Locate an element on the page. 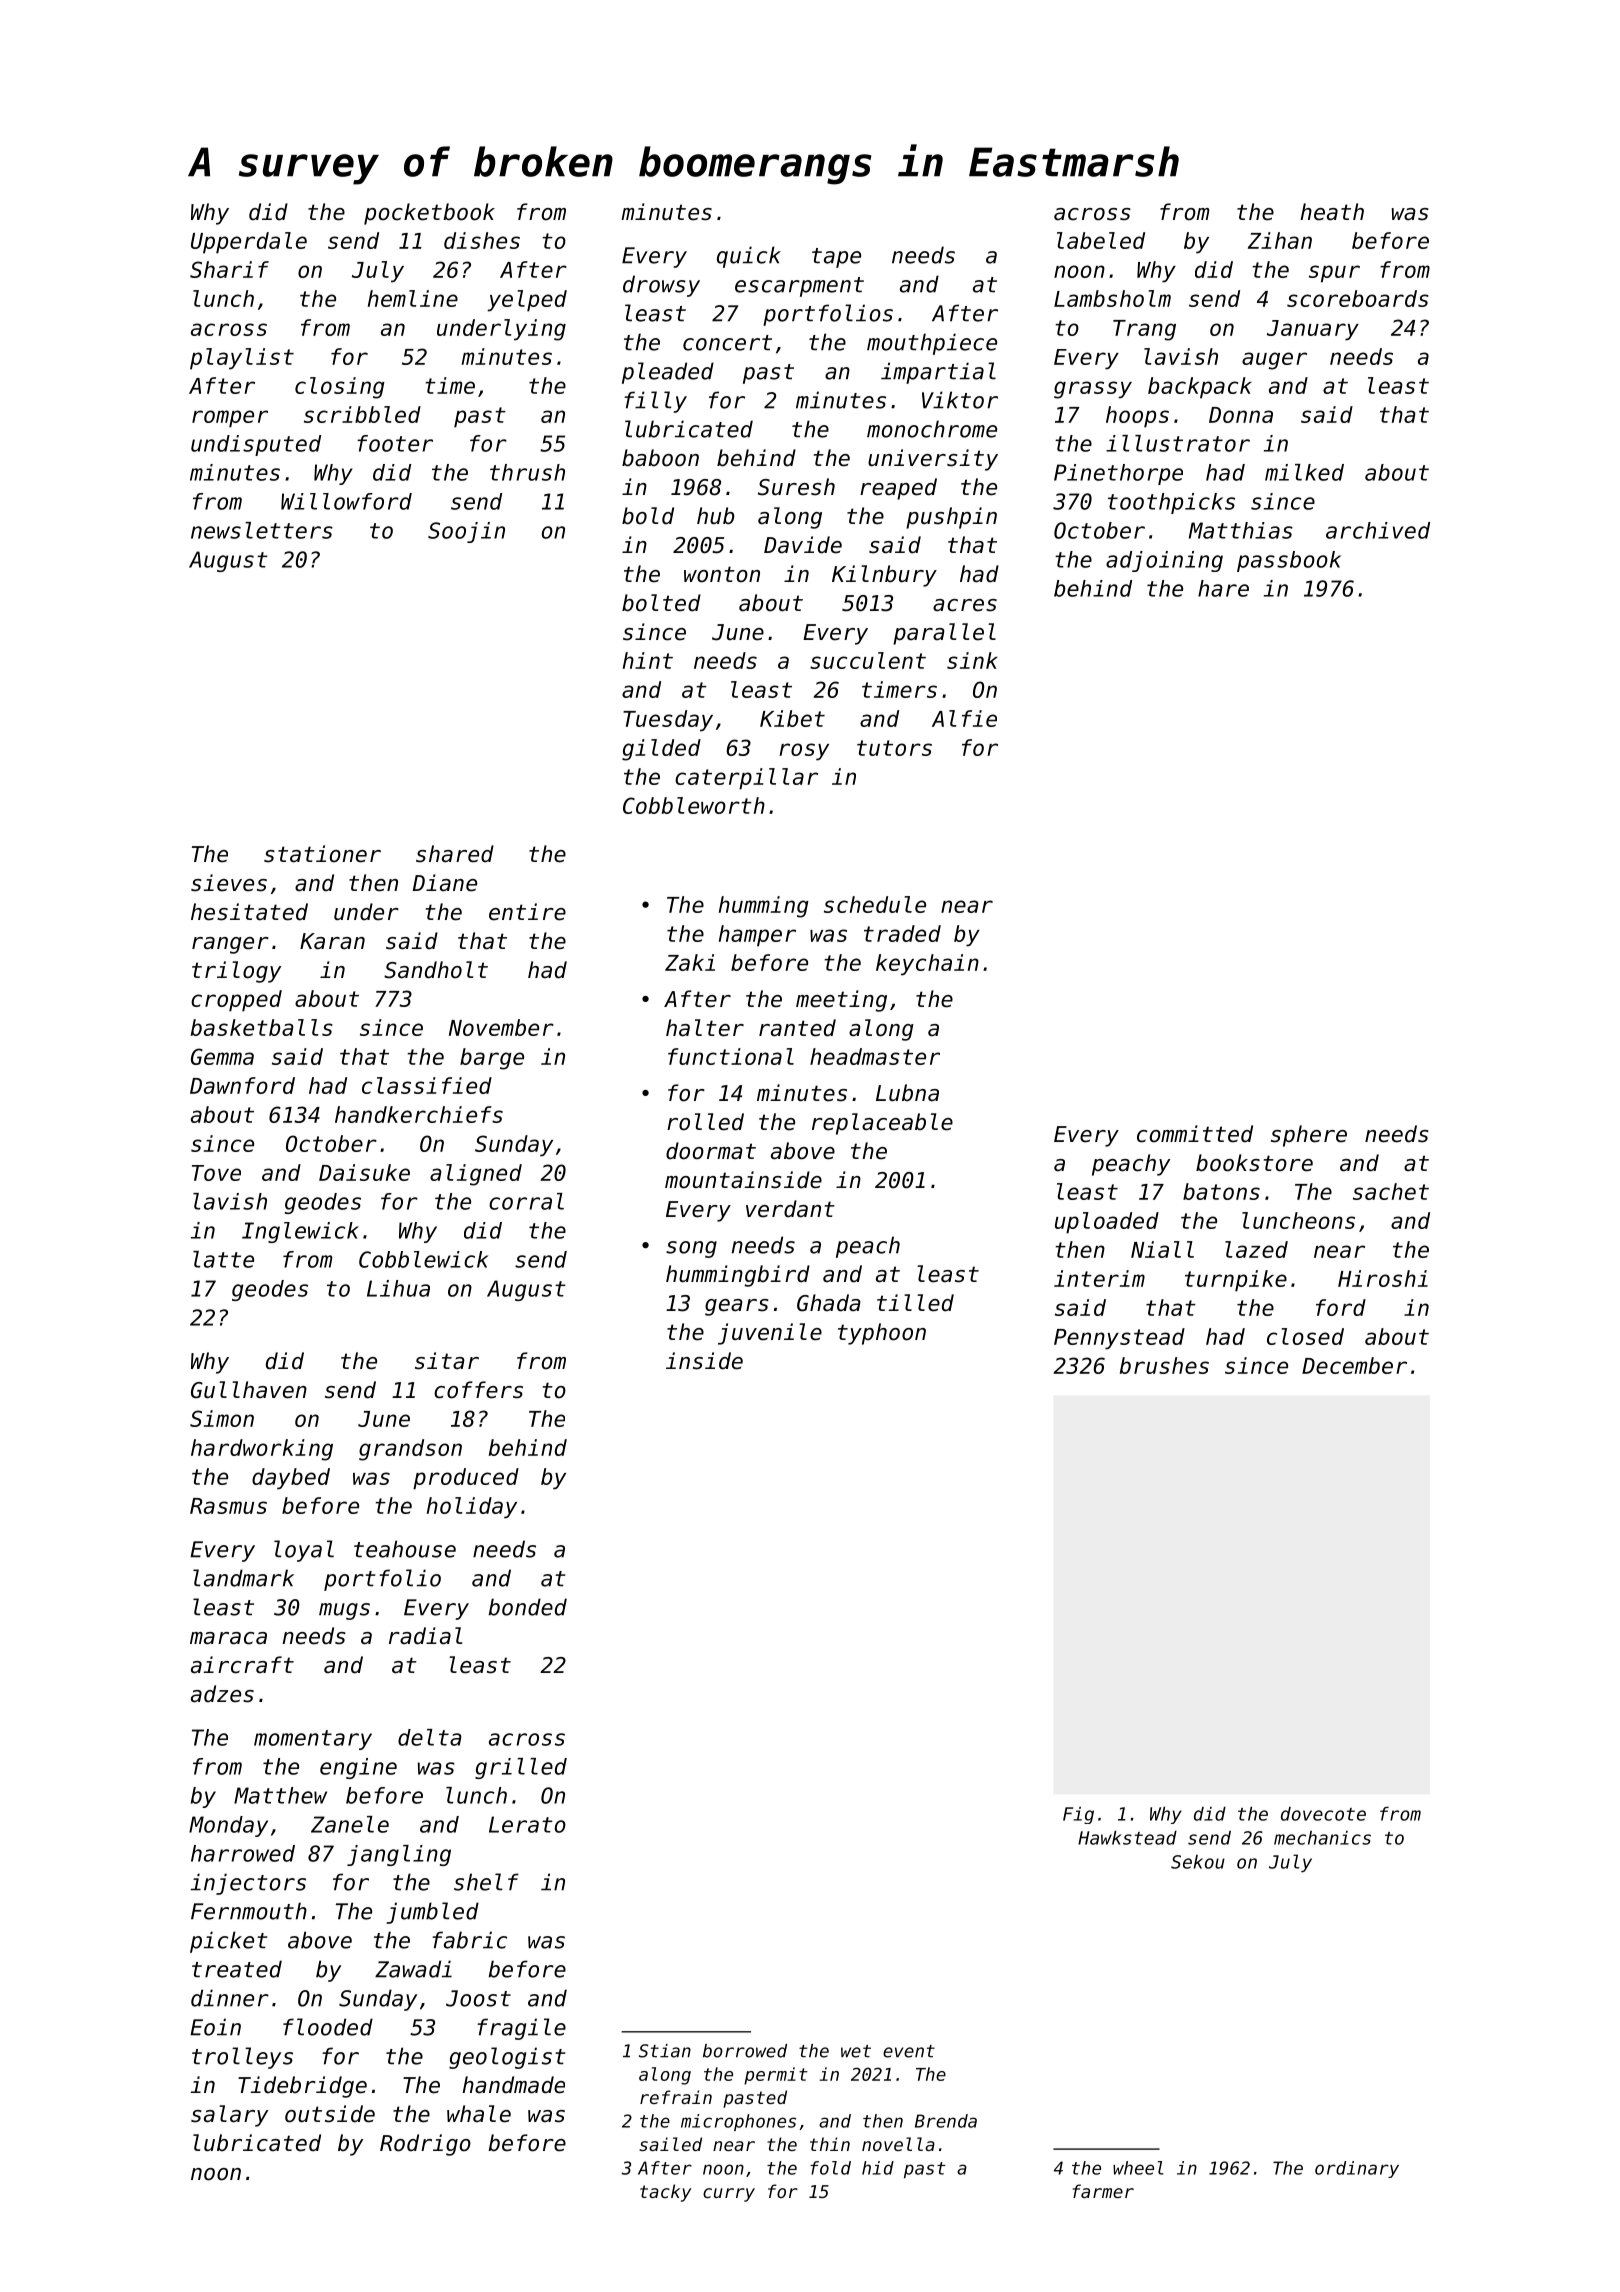 The width and height of the document is (1620, 2292). stationer is located at coordinates (322, 854).
